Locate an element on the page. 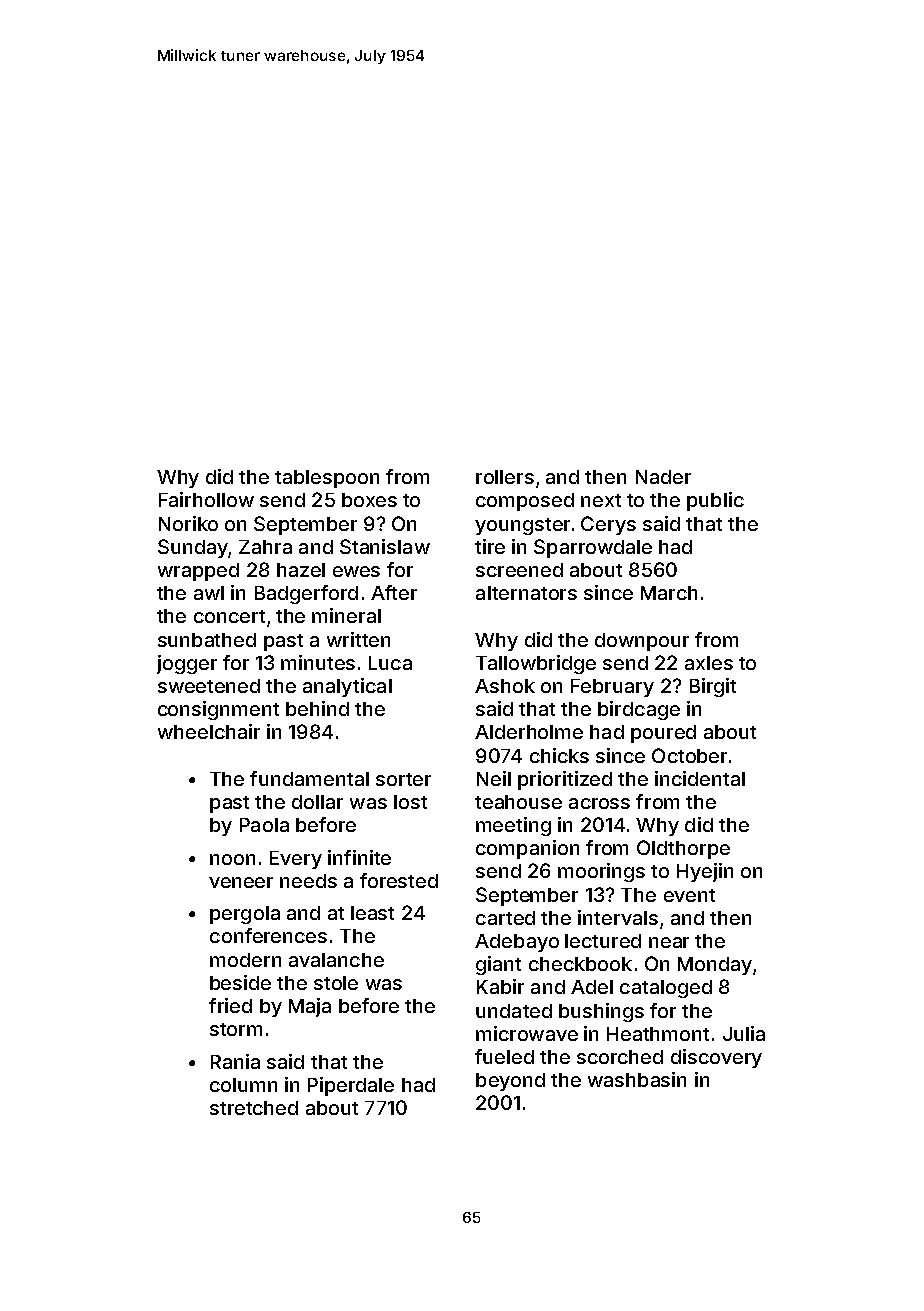 The height and width of the document is (1311, 924). public is located at coordinates (715, 501).
